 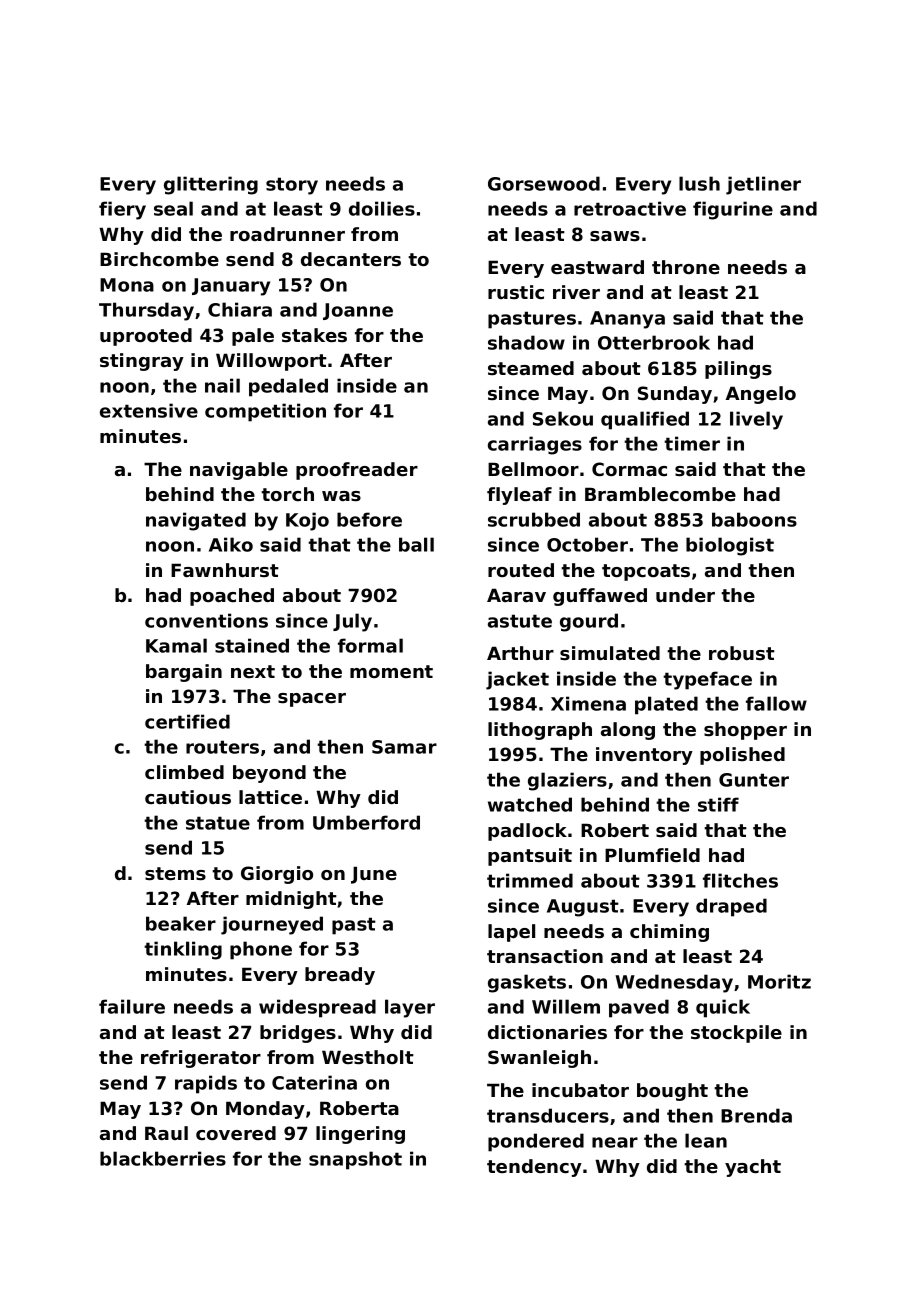 I want to click on Thursday, so click(x=146, y=311).
